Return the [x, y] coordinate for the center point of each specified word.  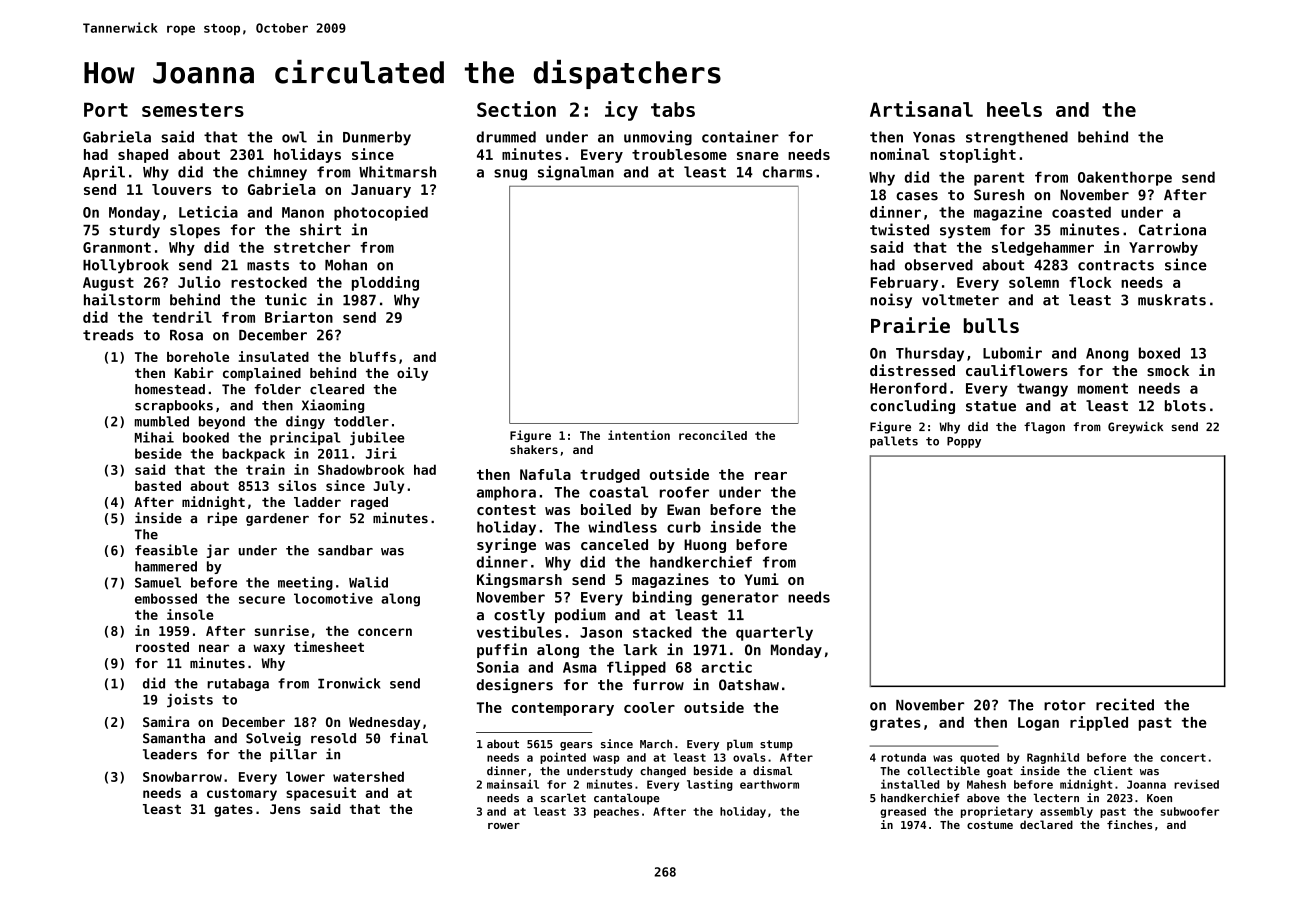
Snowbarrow [182, 776]
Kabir [194, 372]
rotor [1065, 705]
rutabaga [238, 684]
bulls [991, 325]
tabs [673, 109]
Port [106, 109]
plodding [385, 283]
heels [1014, 109]
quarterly [774, 633]
